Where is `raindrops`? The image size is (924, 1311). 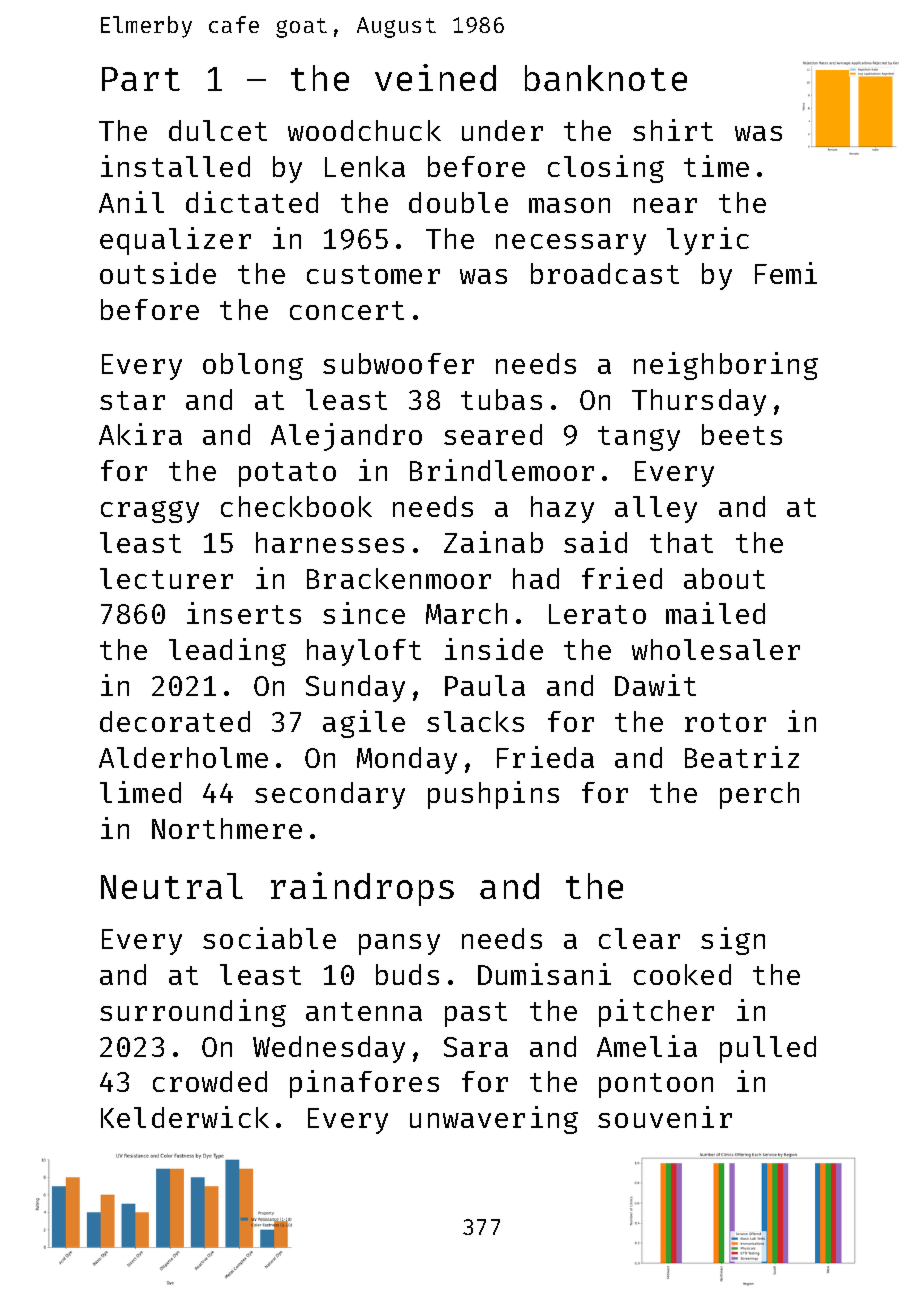 raindrops is located at coordinates (362, 889).
